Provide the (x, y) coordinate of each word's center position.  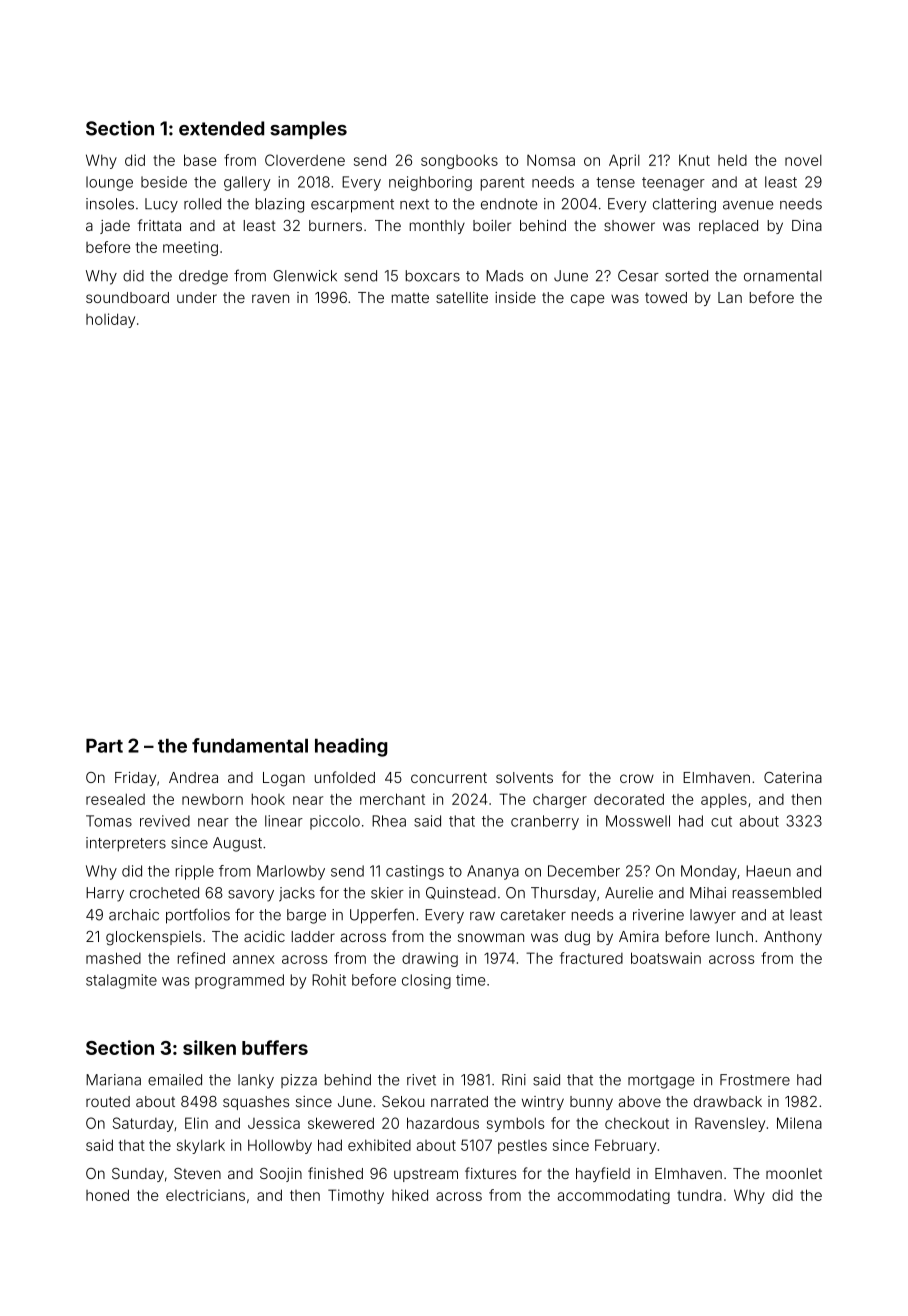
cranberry (545, 822)
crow (637, 778)
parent (503, 184)
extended (221, 128)
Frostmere (755, 1080)
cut (721, 821)
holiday (110, 320)
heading (351, 747)
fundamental (250, 745)
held (732, 160)
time (470, 980)
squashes (256, 1103)
